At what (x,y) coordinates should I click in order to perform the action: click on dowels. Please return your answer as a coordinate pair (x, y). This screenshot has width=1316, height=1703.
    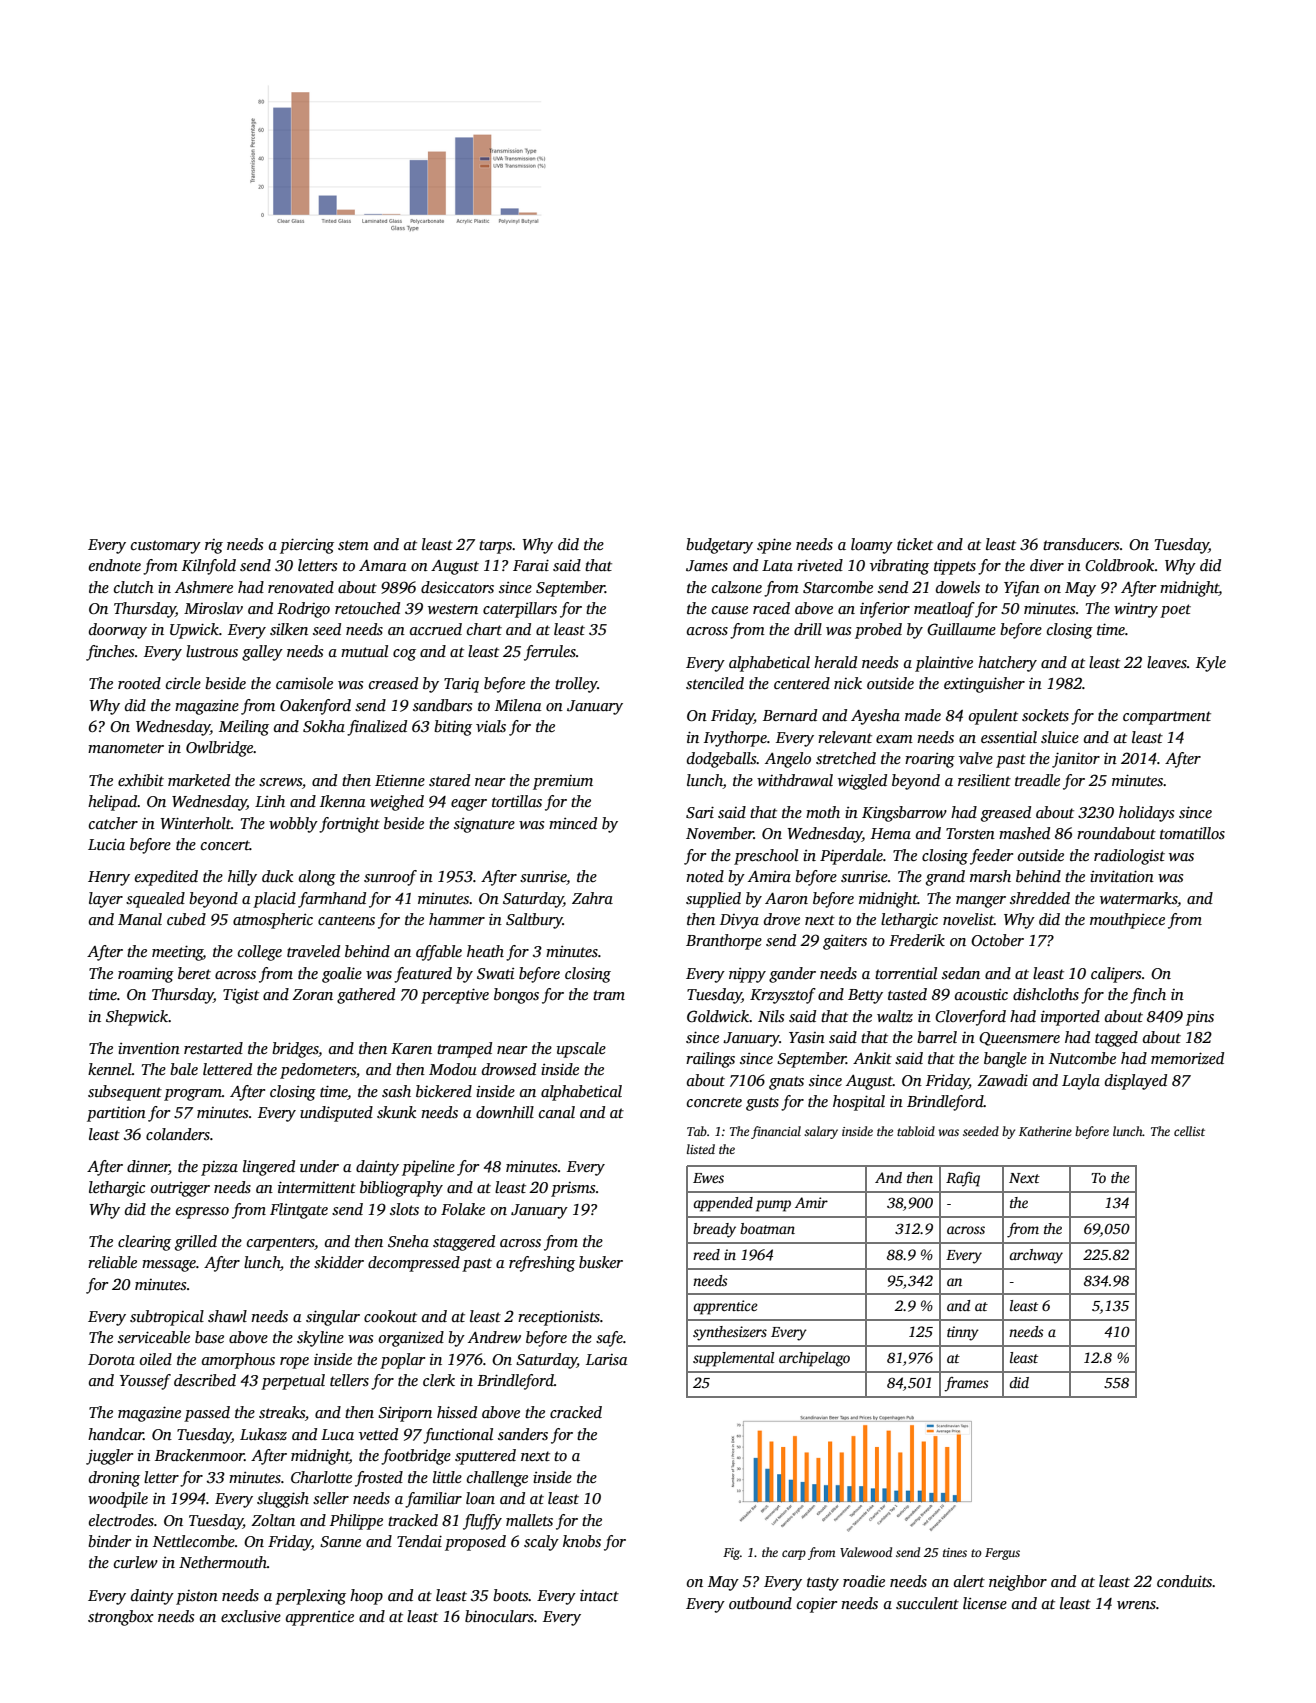
    Looking at the image, I should click on (958, 587).
